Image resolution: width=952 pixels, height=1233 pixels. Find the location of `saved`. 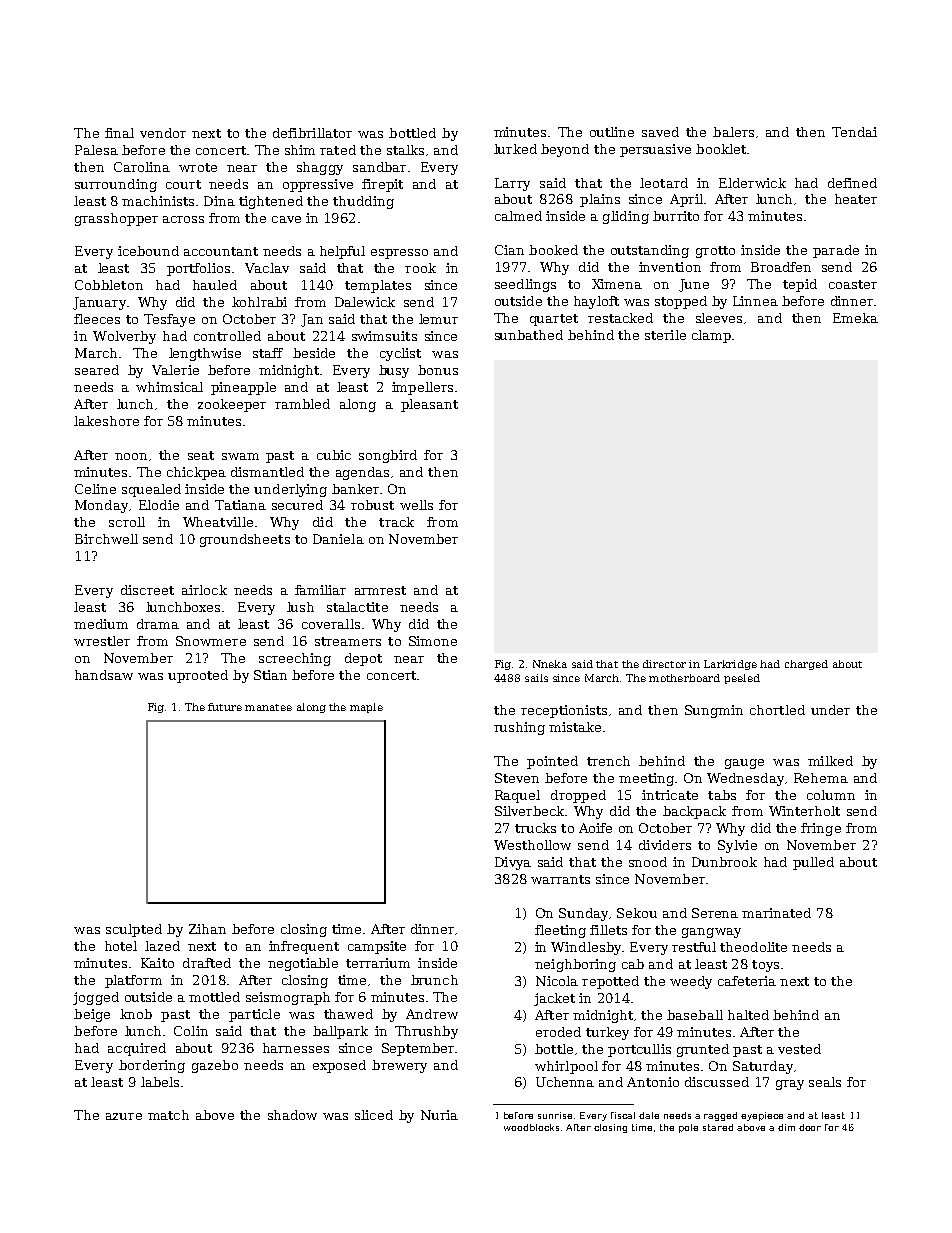

saved is located at coordinates (660, 132).
